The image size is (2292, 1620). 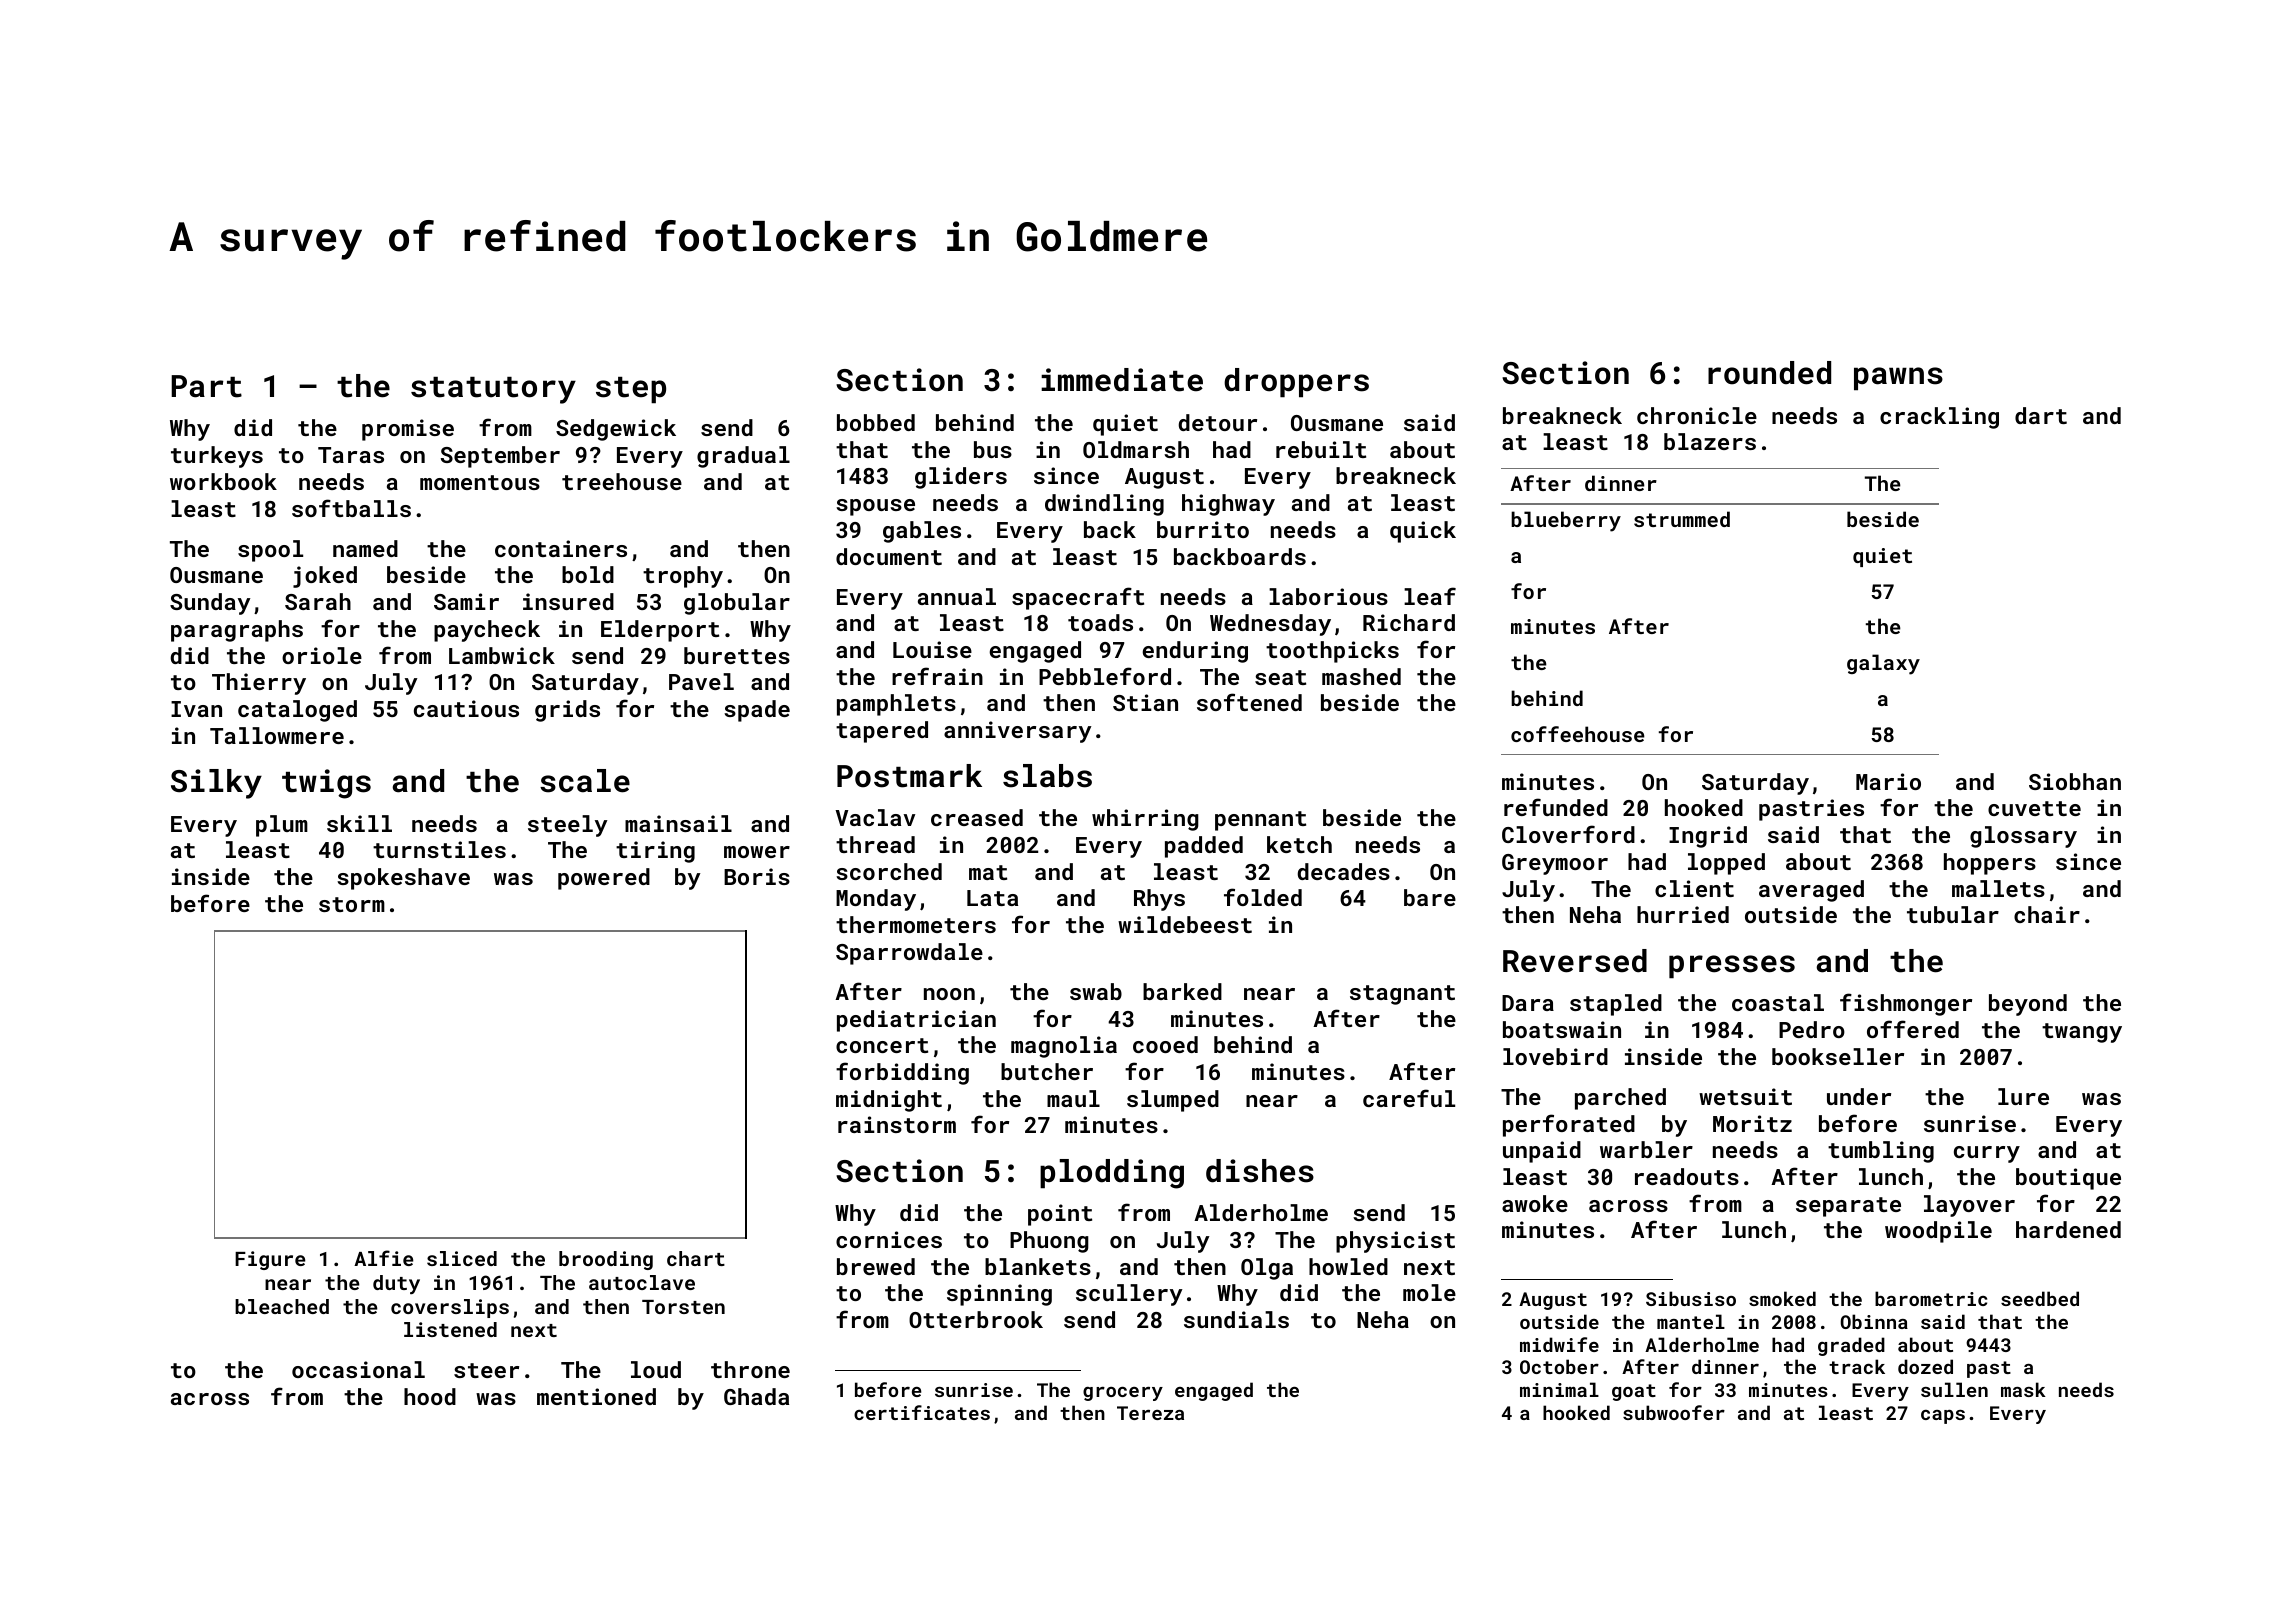 I want to click on Sedgewick, so click(x=616, y=430).
